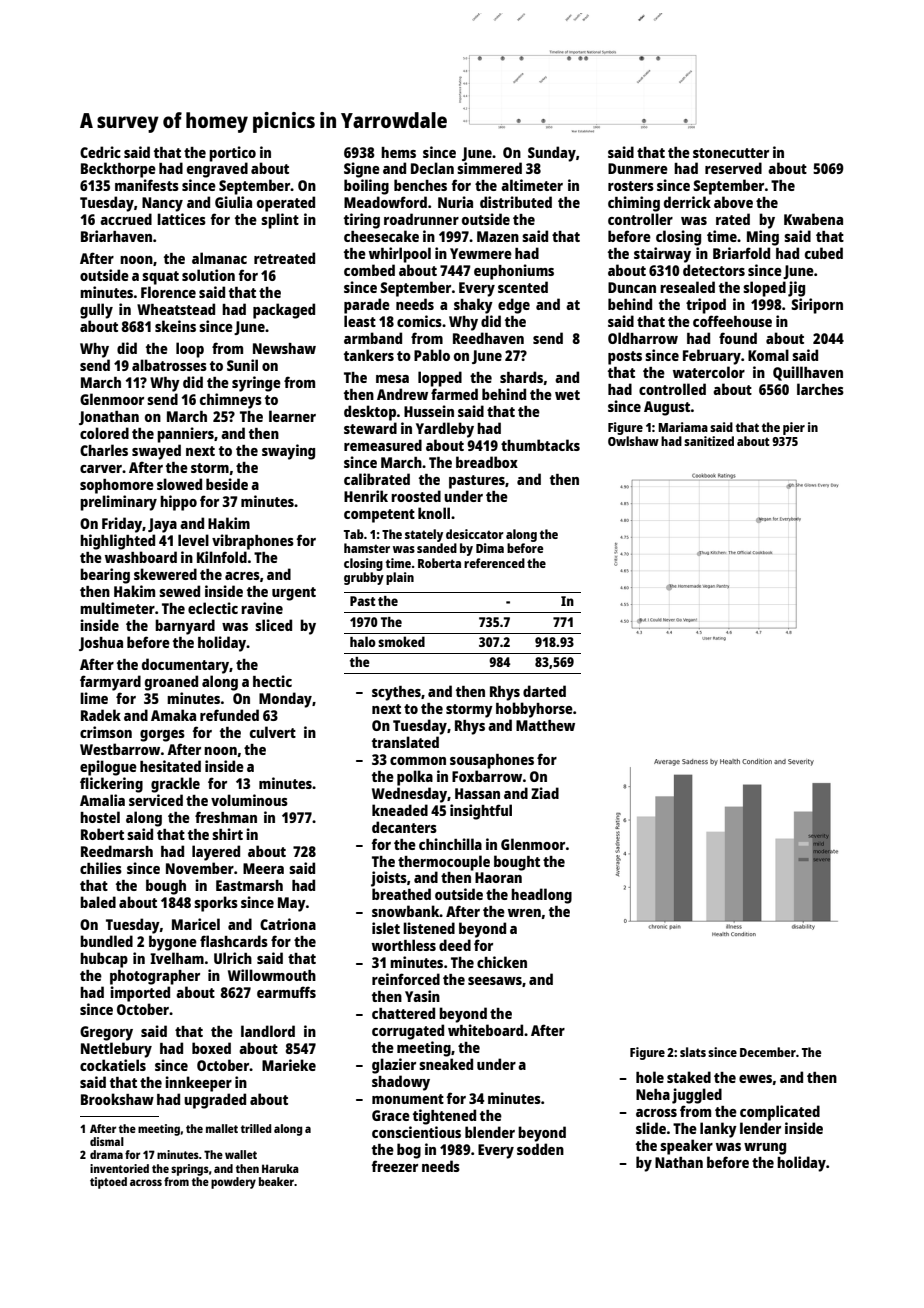  What do you see at coordinates (650, 1077) in the page?
I see `hole` at bounding box center [650, 1077].
